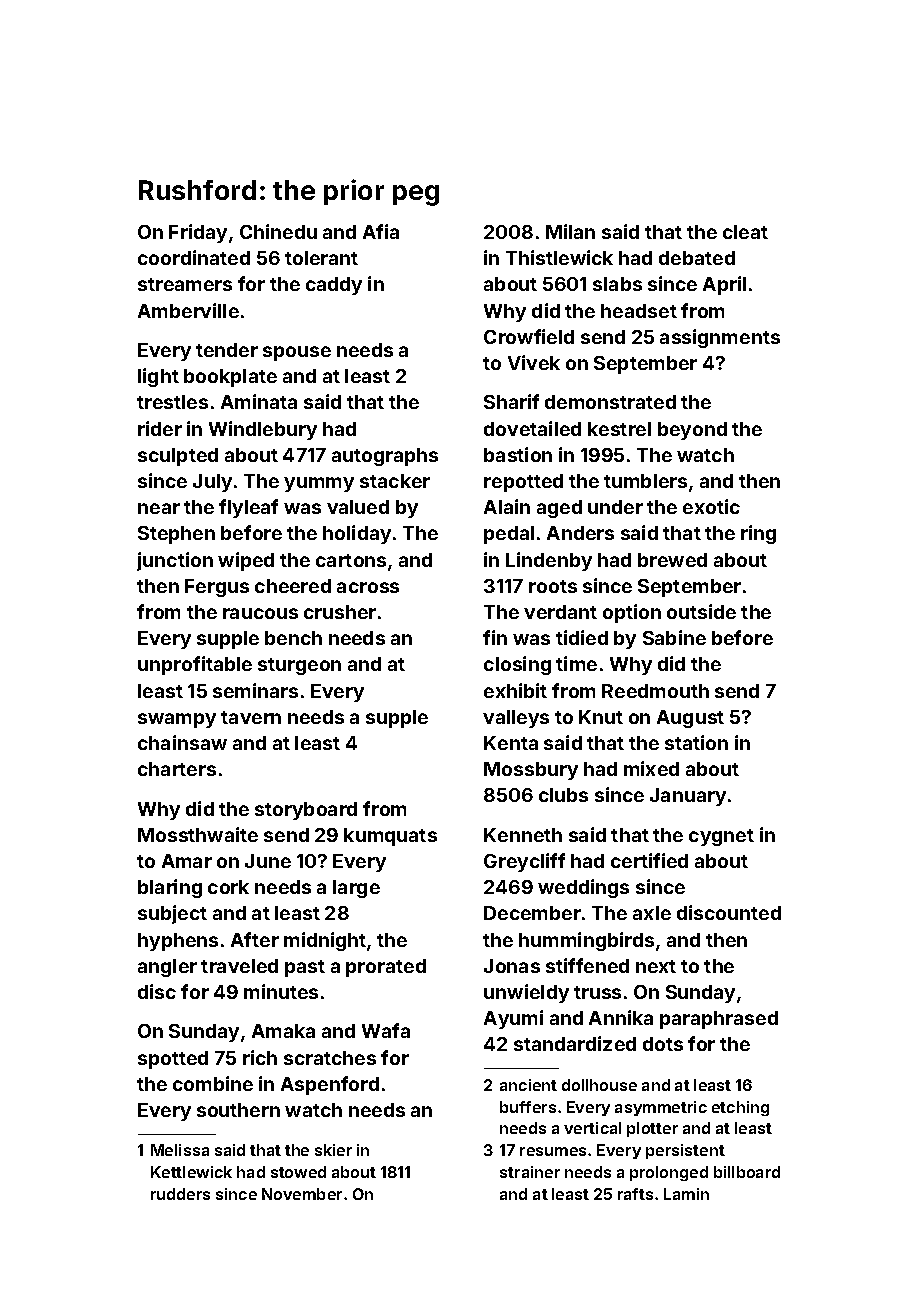 This document has height=1311, width=924. Describe the element at coordinates (645, 481) in the document. I see `tumblers` at that location.
